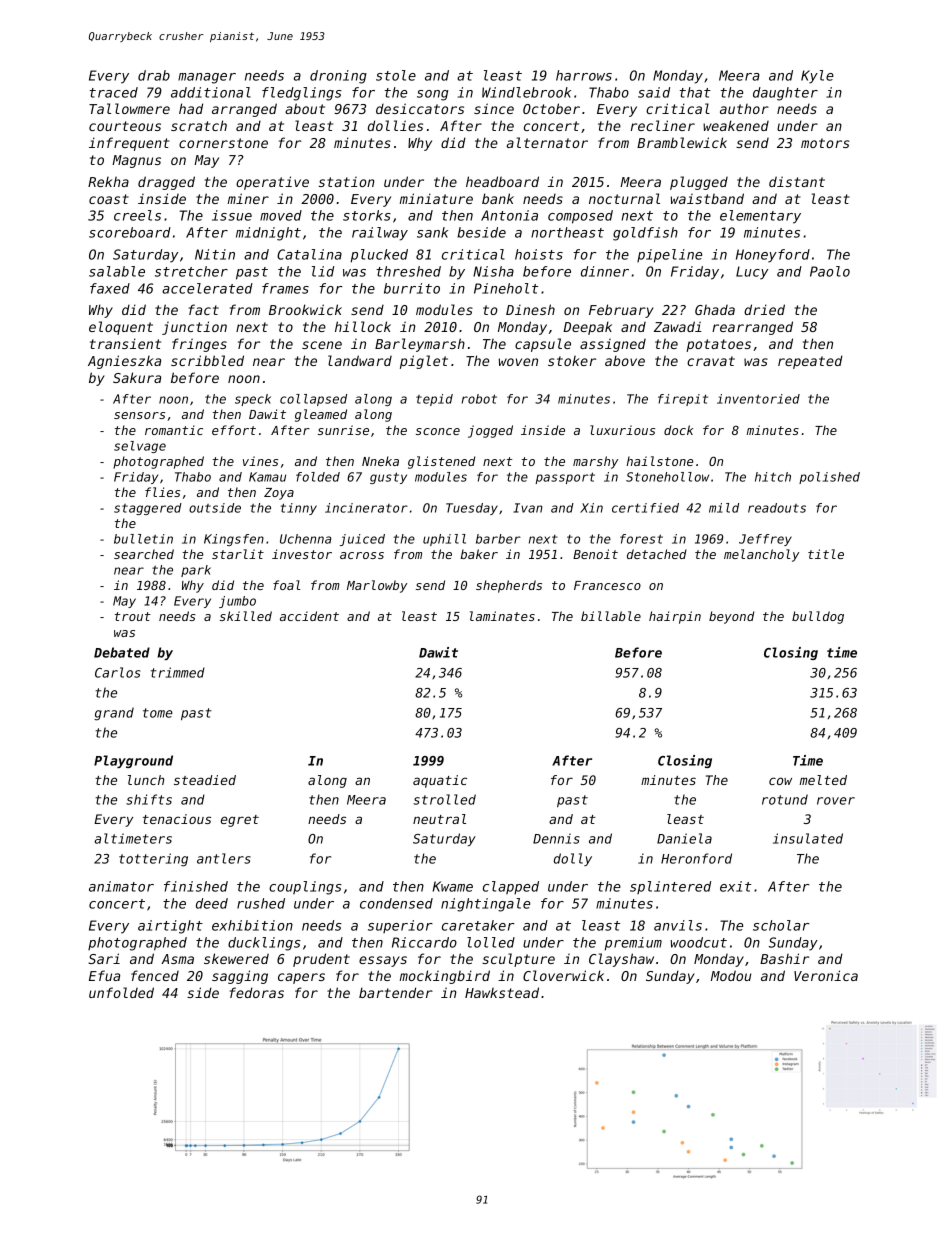 This screenshot has height=1233, width=952. I want to click on exit, so click(735, 886).
